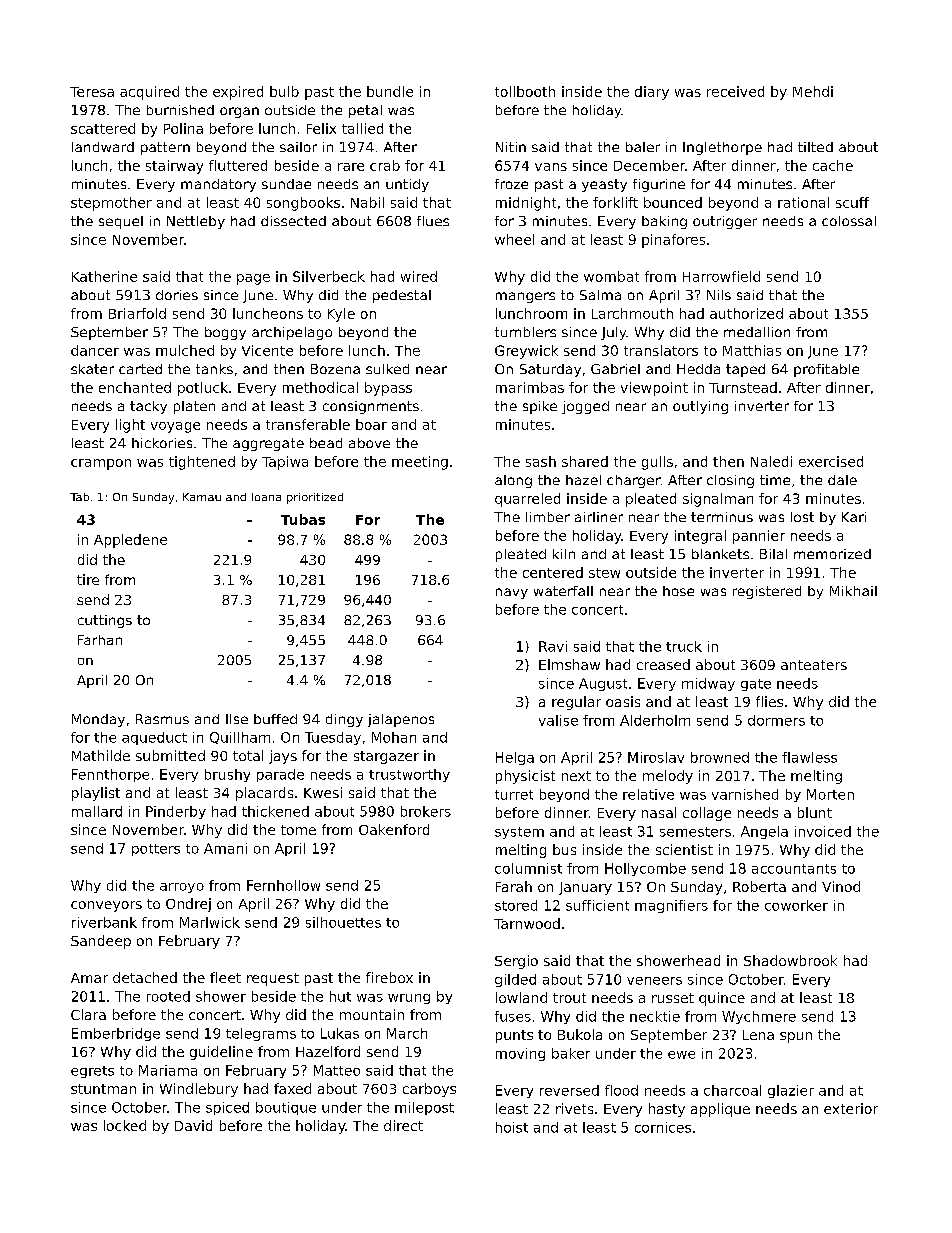  I want to click on Appledene, so click(130, 541).
